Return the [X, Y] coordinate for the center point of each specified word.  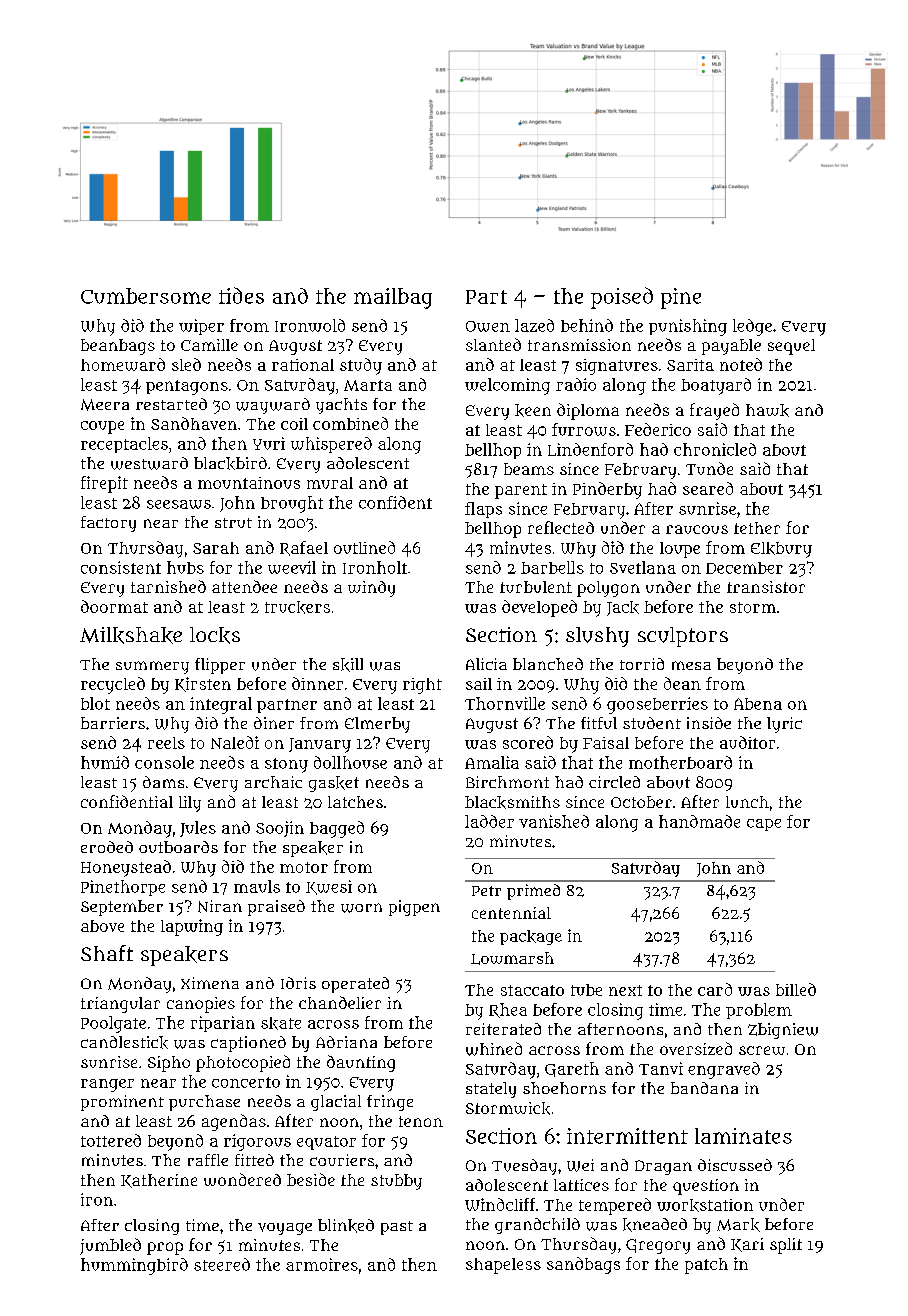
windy [371, 589]
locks [215, 635]
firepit [104, 484]
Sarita [690, 365]
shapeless [503, 1266]
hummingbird [134, 1266]
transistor [766, 587]
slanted [493, 344]
